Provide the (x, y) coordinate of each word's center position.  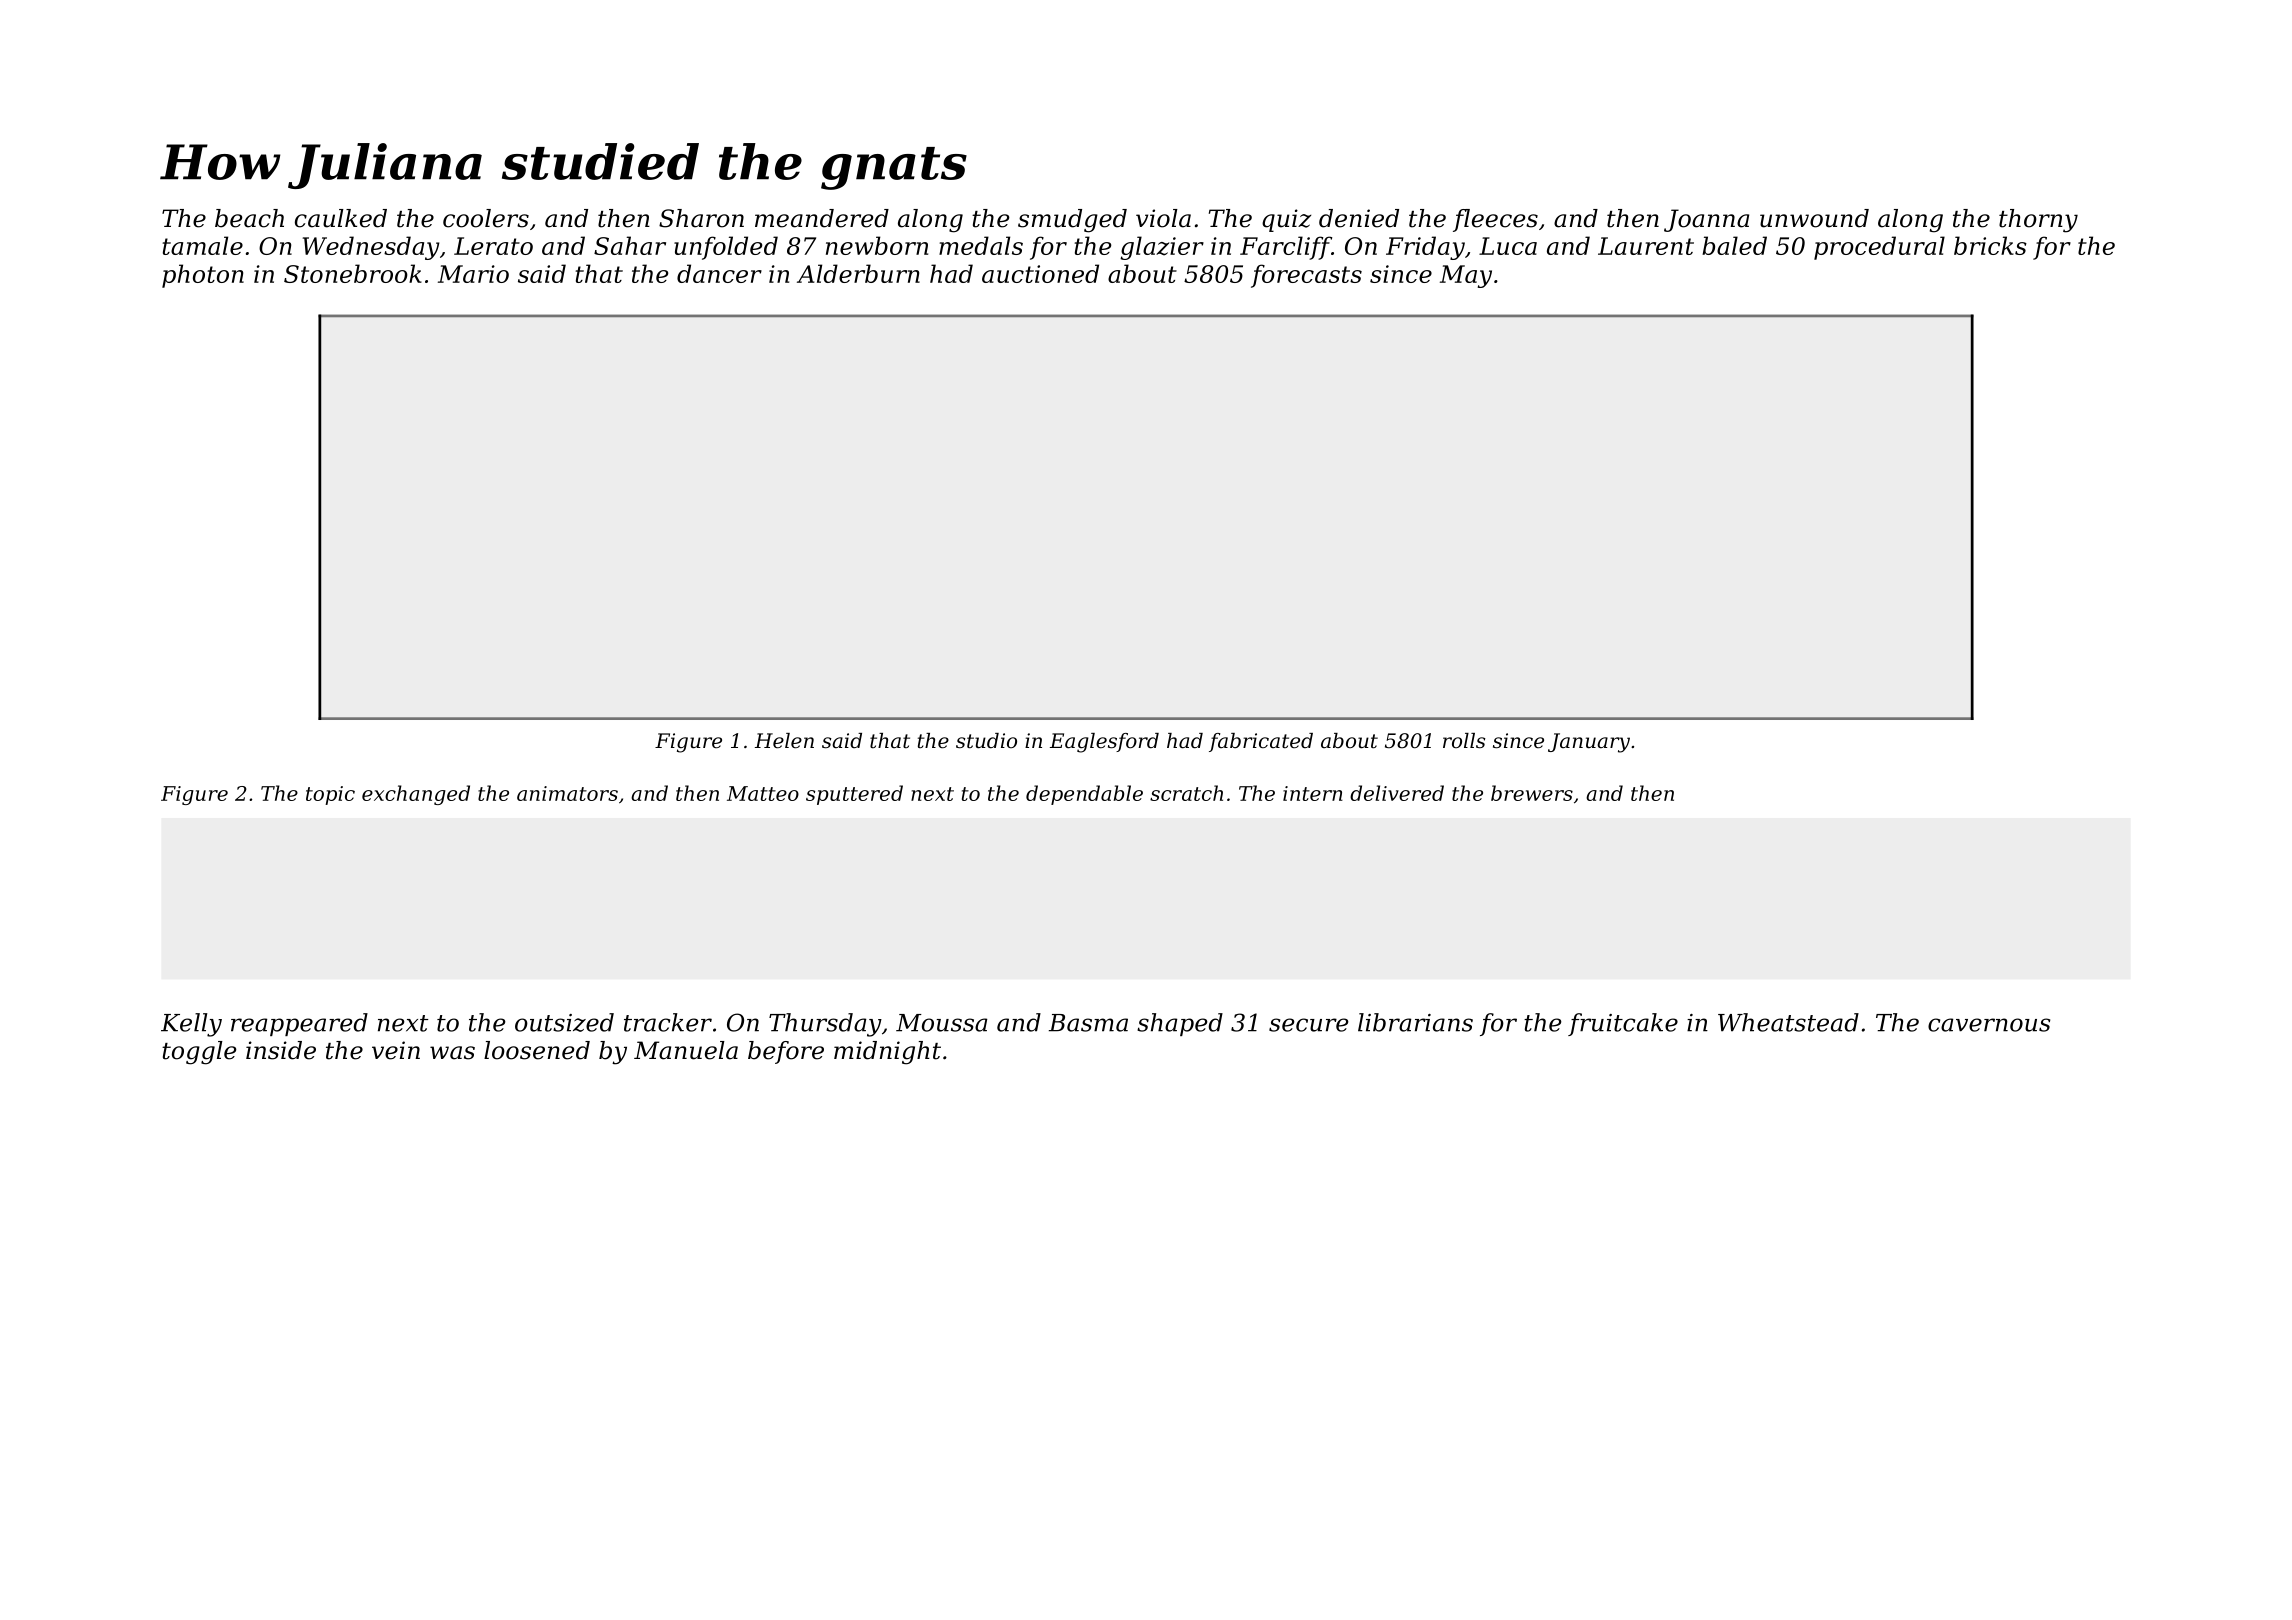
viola (1163, 218)
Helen (784, 741)
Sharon (701, 218)
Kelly (191, 1025)
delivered (1397, 793)
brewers (1532, 793)
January (1589, 743)
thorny (2038, 221)
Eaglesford (1104, 743)
